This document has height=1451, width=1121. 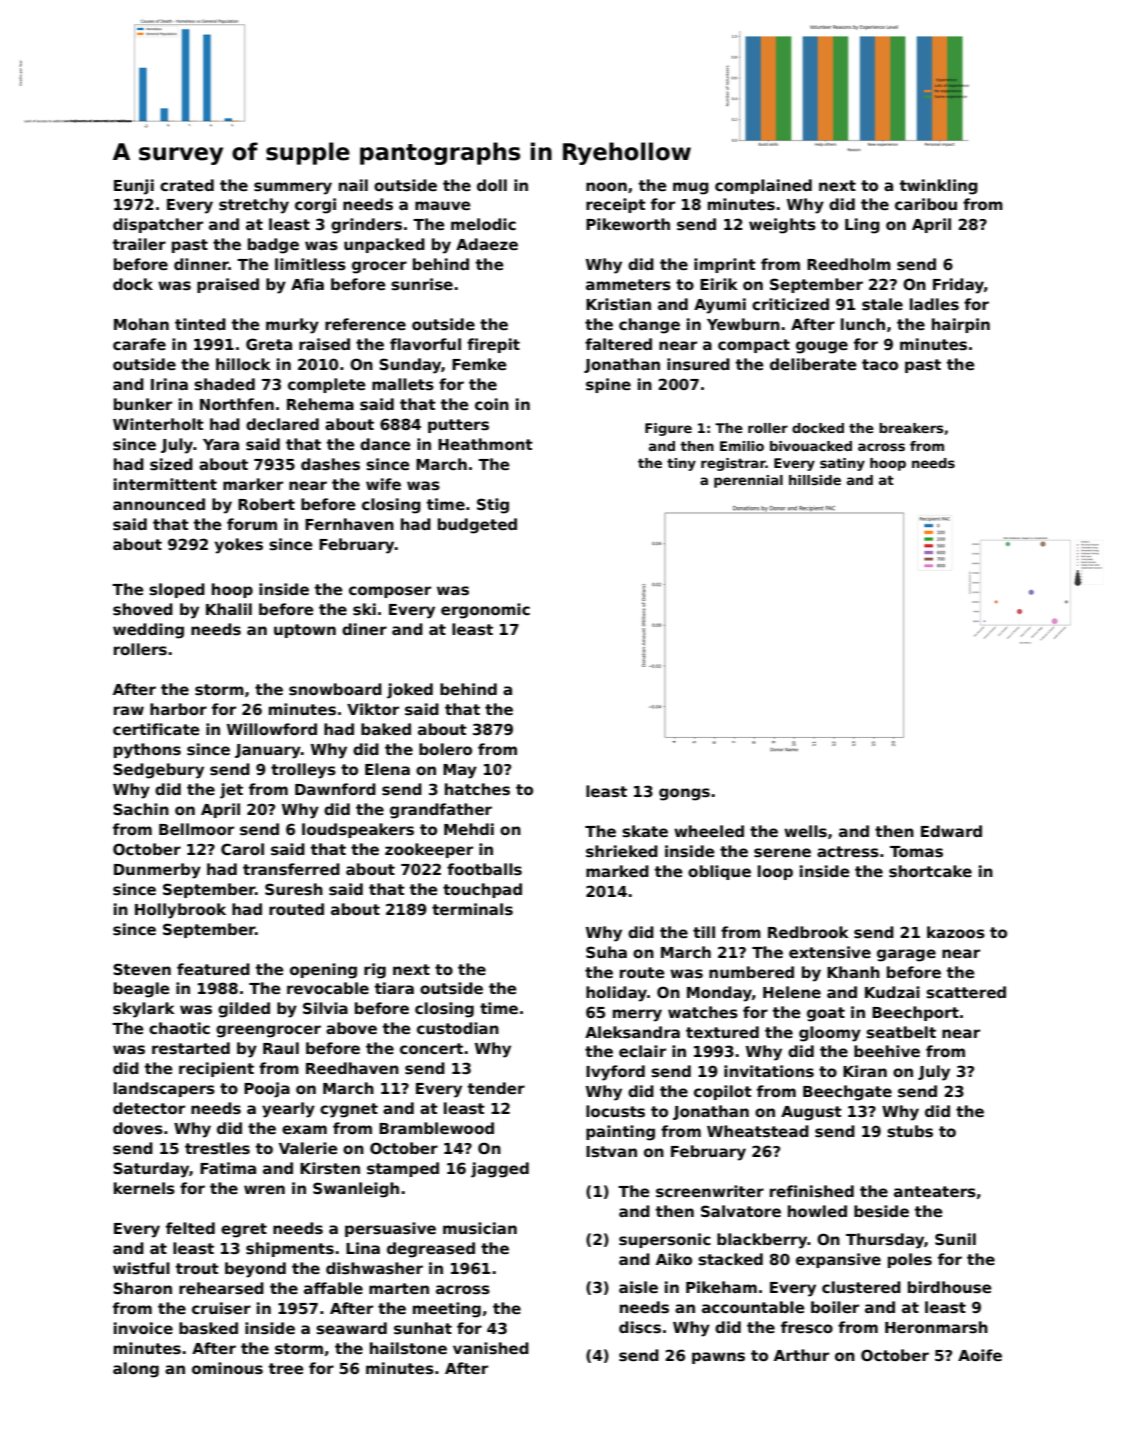 I want to click on yokes, so click(x=238, y=546).
